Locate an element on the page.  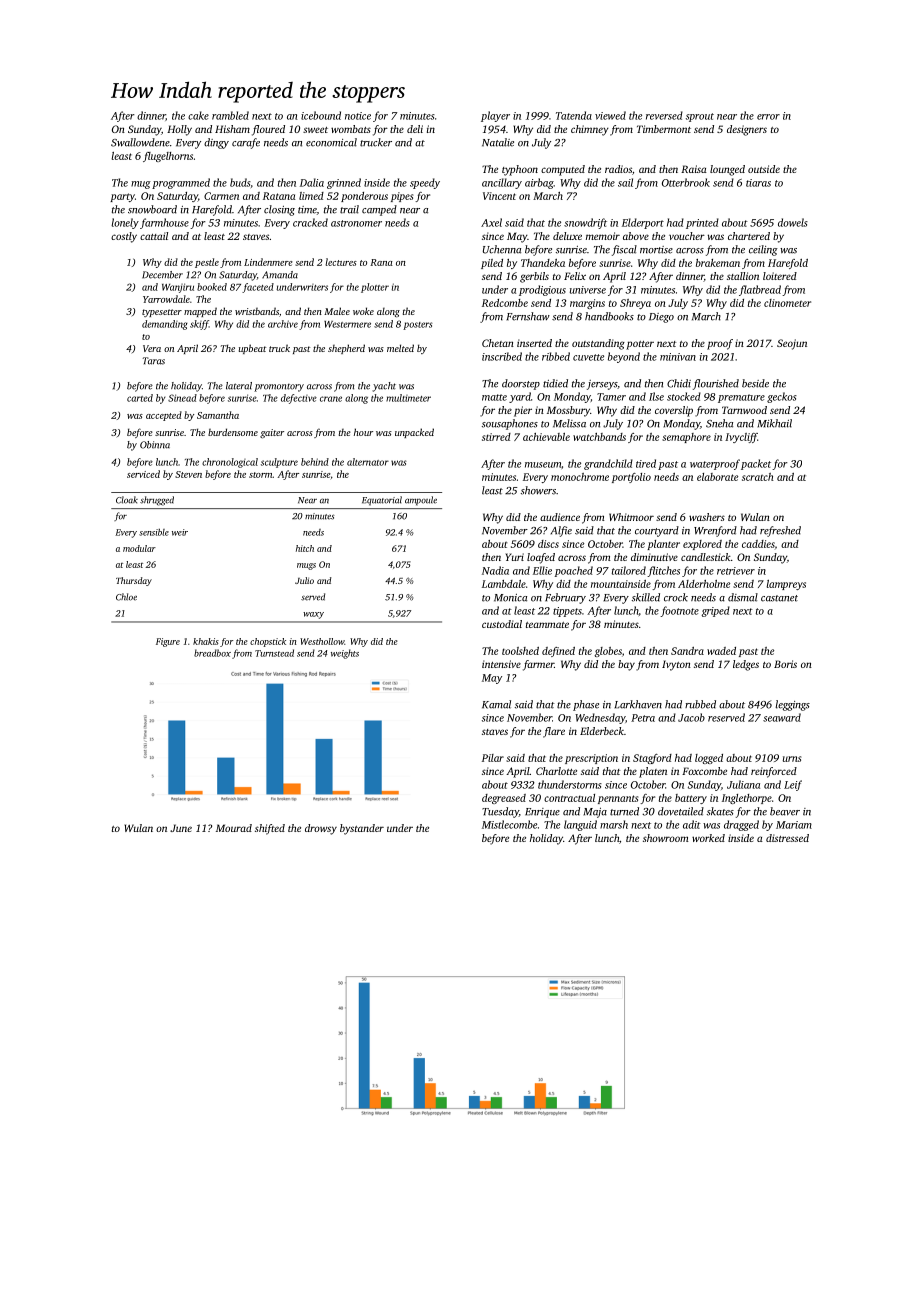
breadbox is located at coordinates (212, 653).
